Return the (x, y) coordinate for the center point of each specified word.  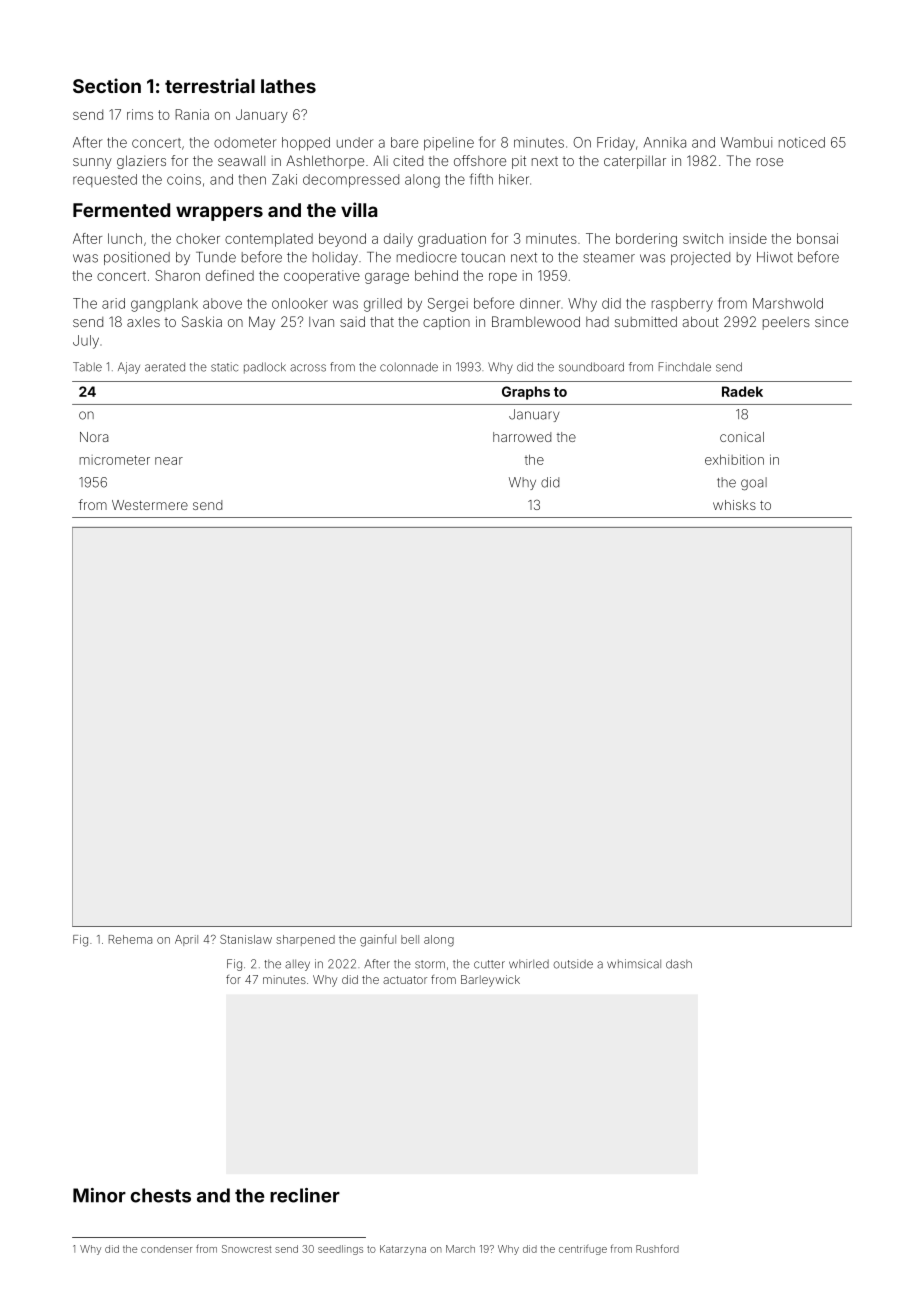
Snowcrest (247, 1249)
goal (754, 484)
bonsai (817, 238)
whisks (734, 505)
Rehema (130, 939)
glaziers (141, 162)
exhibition (734, 459)
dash (679, 964)
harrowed (522, 437)
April (186, 940)
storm (430, 964)
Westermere (150, 505)
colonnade (409, 367)
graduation (452, 240)
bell (410, 939)
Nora (94, 437)
